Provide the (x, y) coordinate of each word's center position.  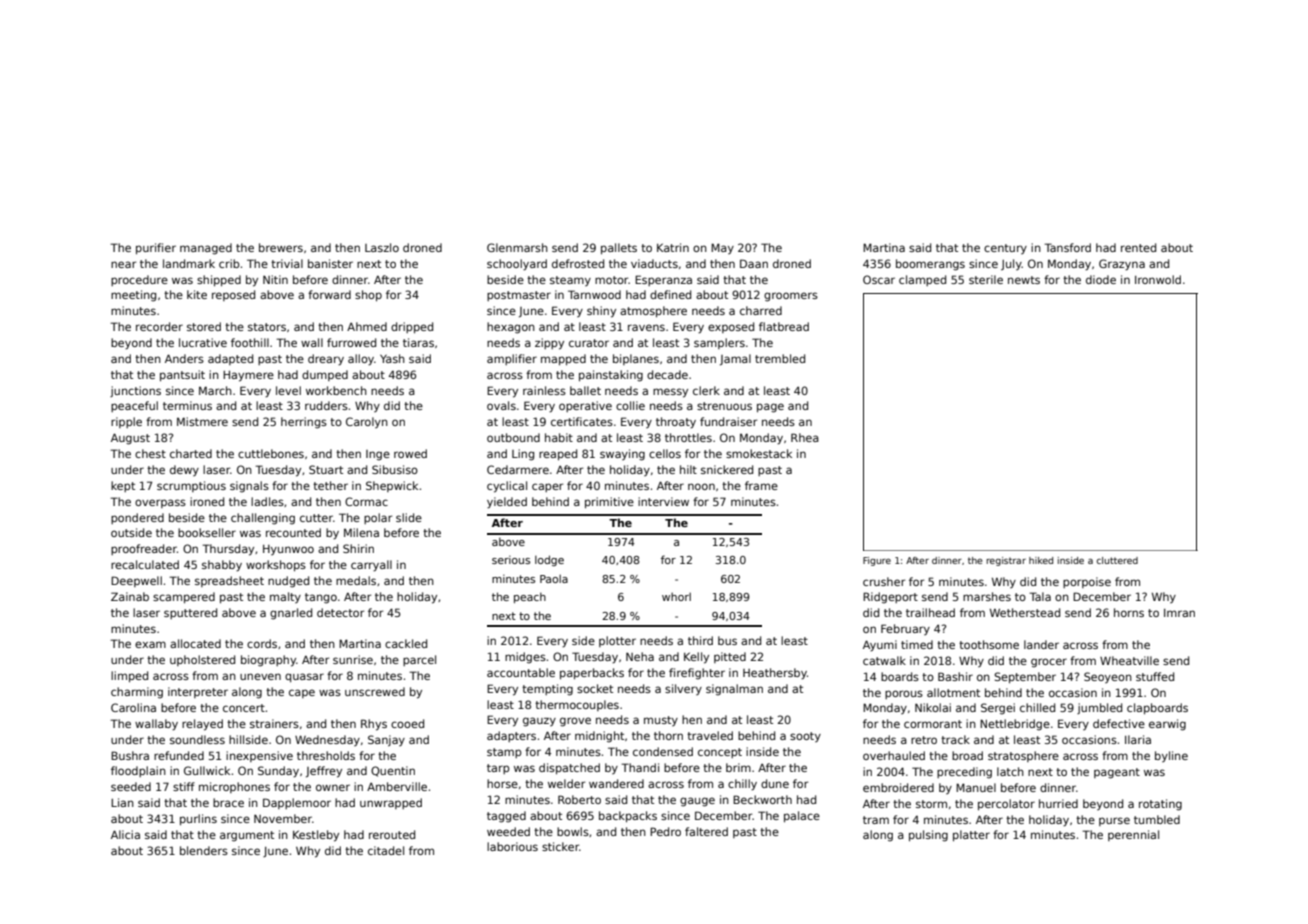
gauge (697, 802)
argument (247, 836)
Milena (361, 532)
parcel (419, 660)
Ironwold (1158, 279)
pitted (730, 657)
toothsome (989, 644)
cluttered (1117, 560)
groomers (791, 297)
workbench (336, 390)
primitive (609, 502)
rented (1138, 247)
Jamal (735, 360)
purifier (156, 248)
